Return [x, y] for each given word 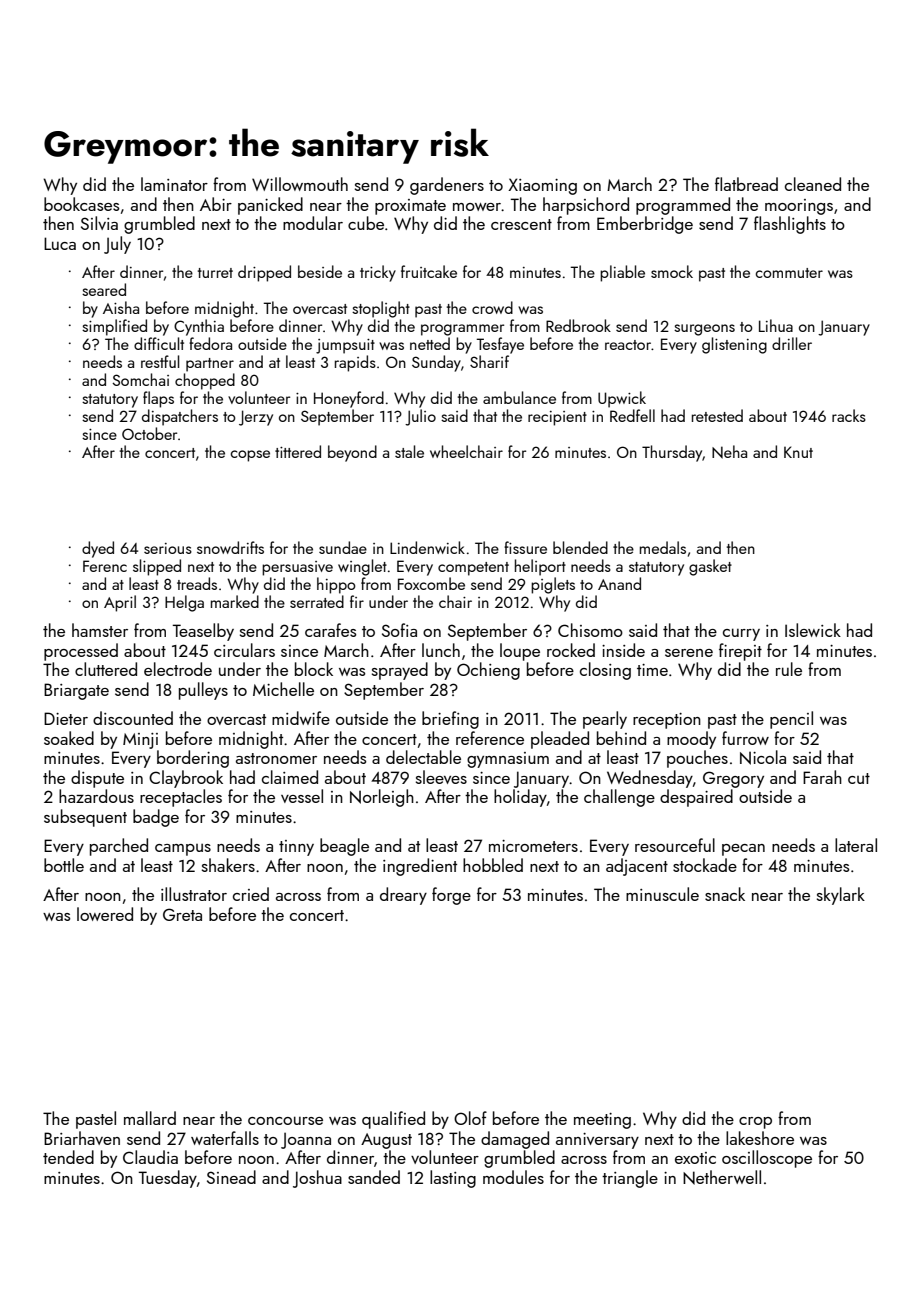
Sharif [489, 361]
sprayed [400, 671]
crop [755, 1123]
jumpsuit [345, 346]
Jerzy [256, 418]
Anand [619, 583]
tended [68, 1157]
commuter [789, 273]
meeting [602, 1121]
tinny [296, 848]
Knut [798, 452]
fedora [210, 343]
